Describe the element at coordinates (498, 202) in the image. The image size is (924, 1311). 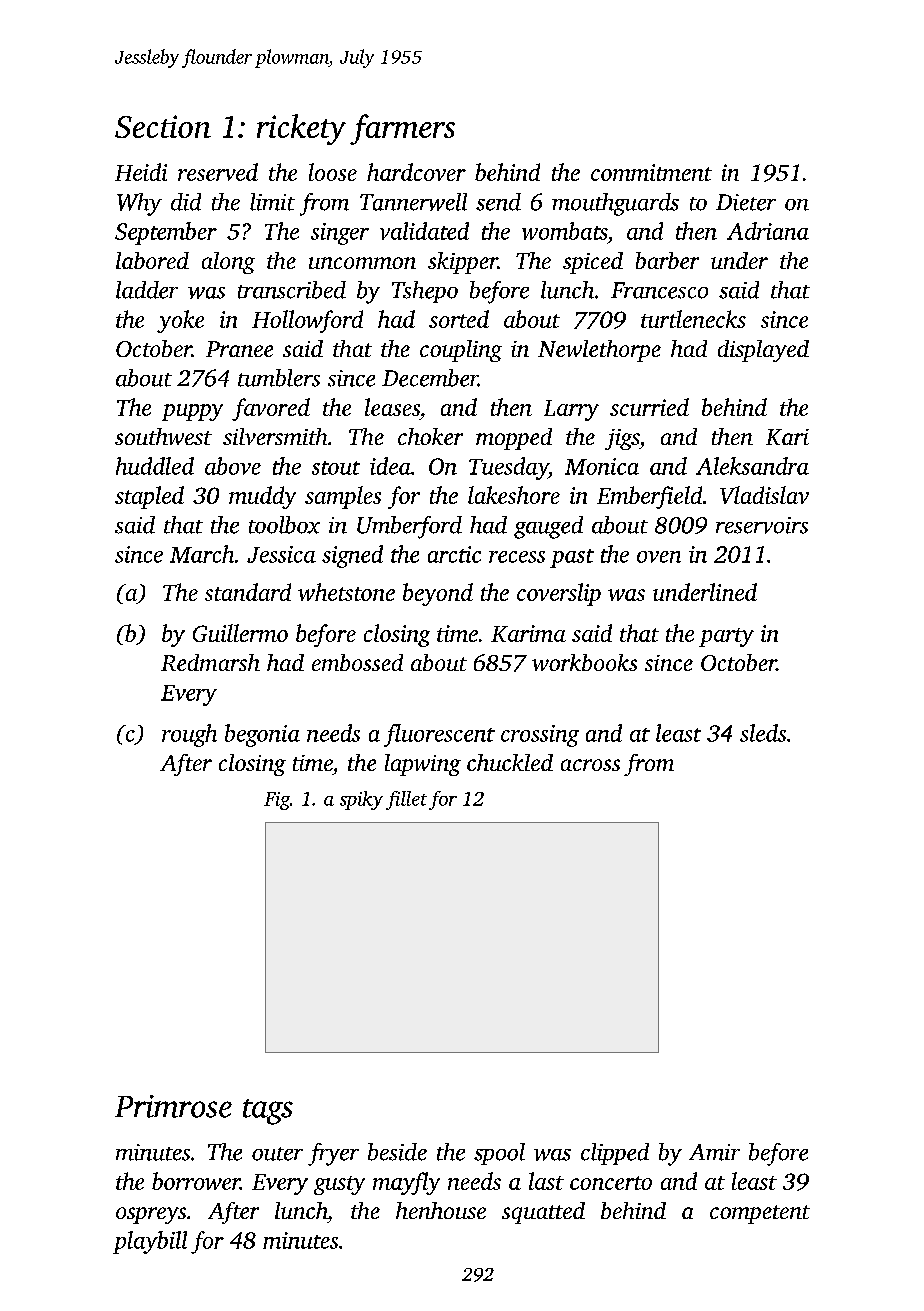
I see `send` at that location.
